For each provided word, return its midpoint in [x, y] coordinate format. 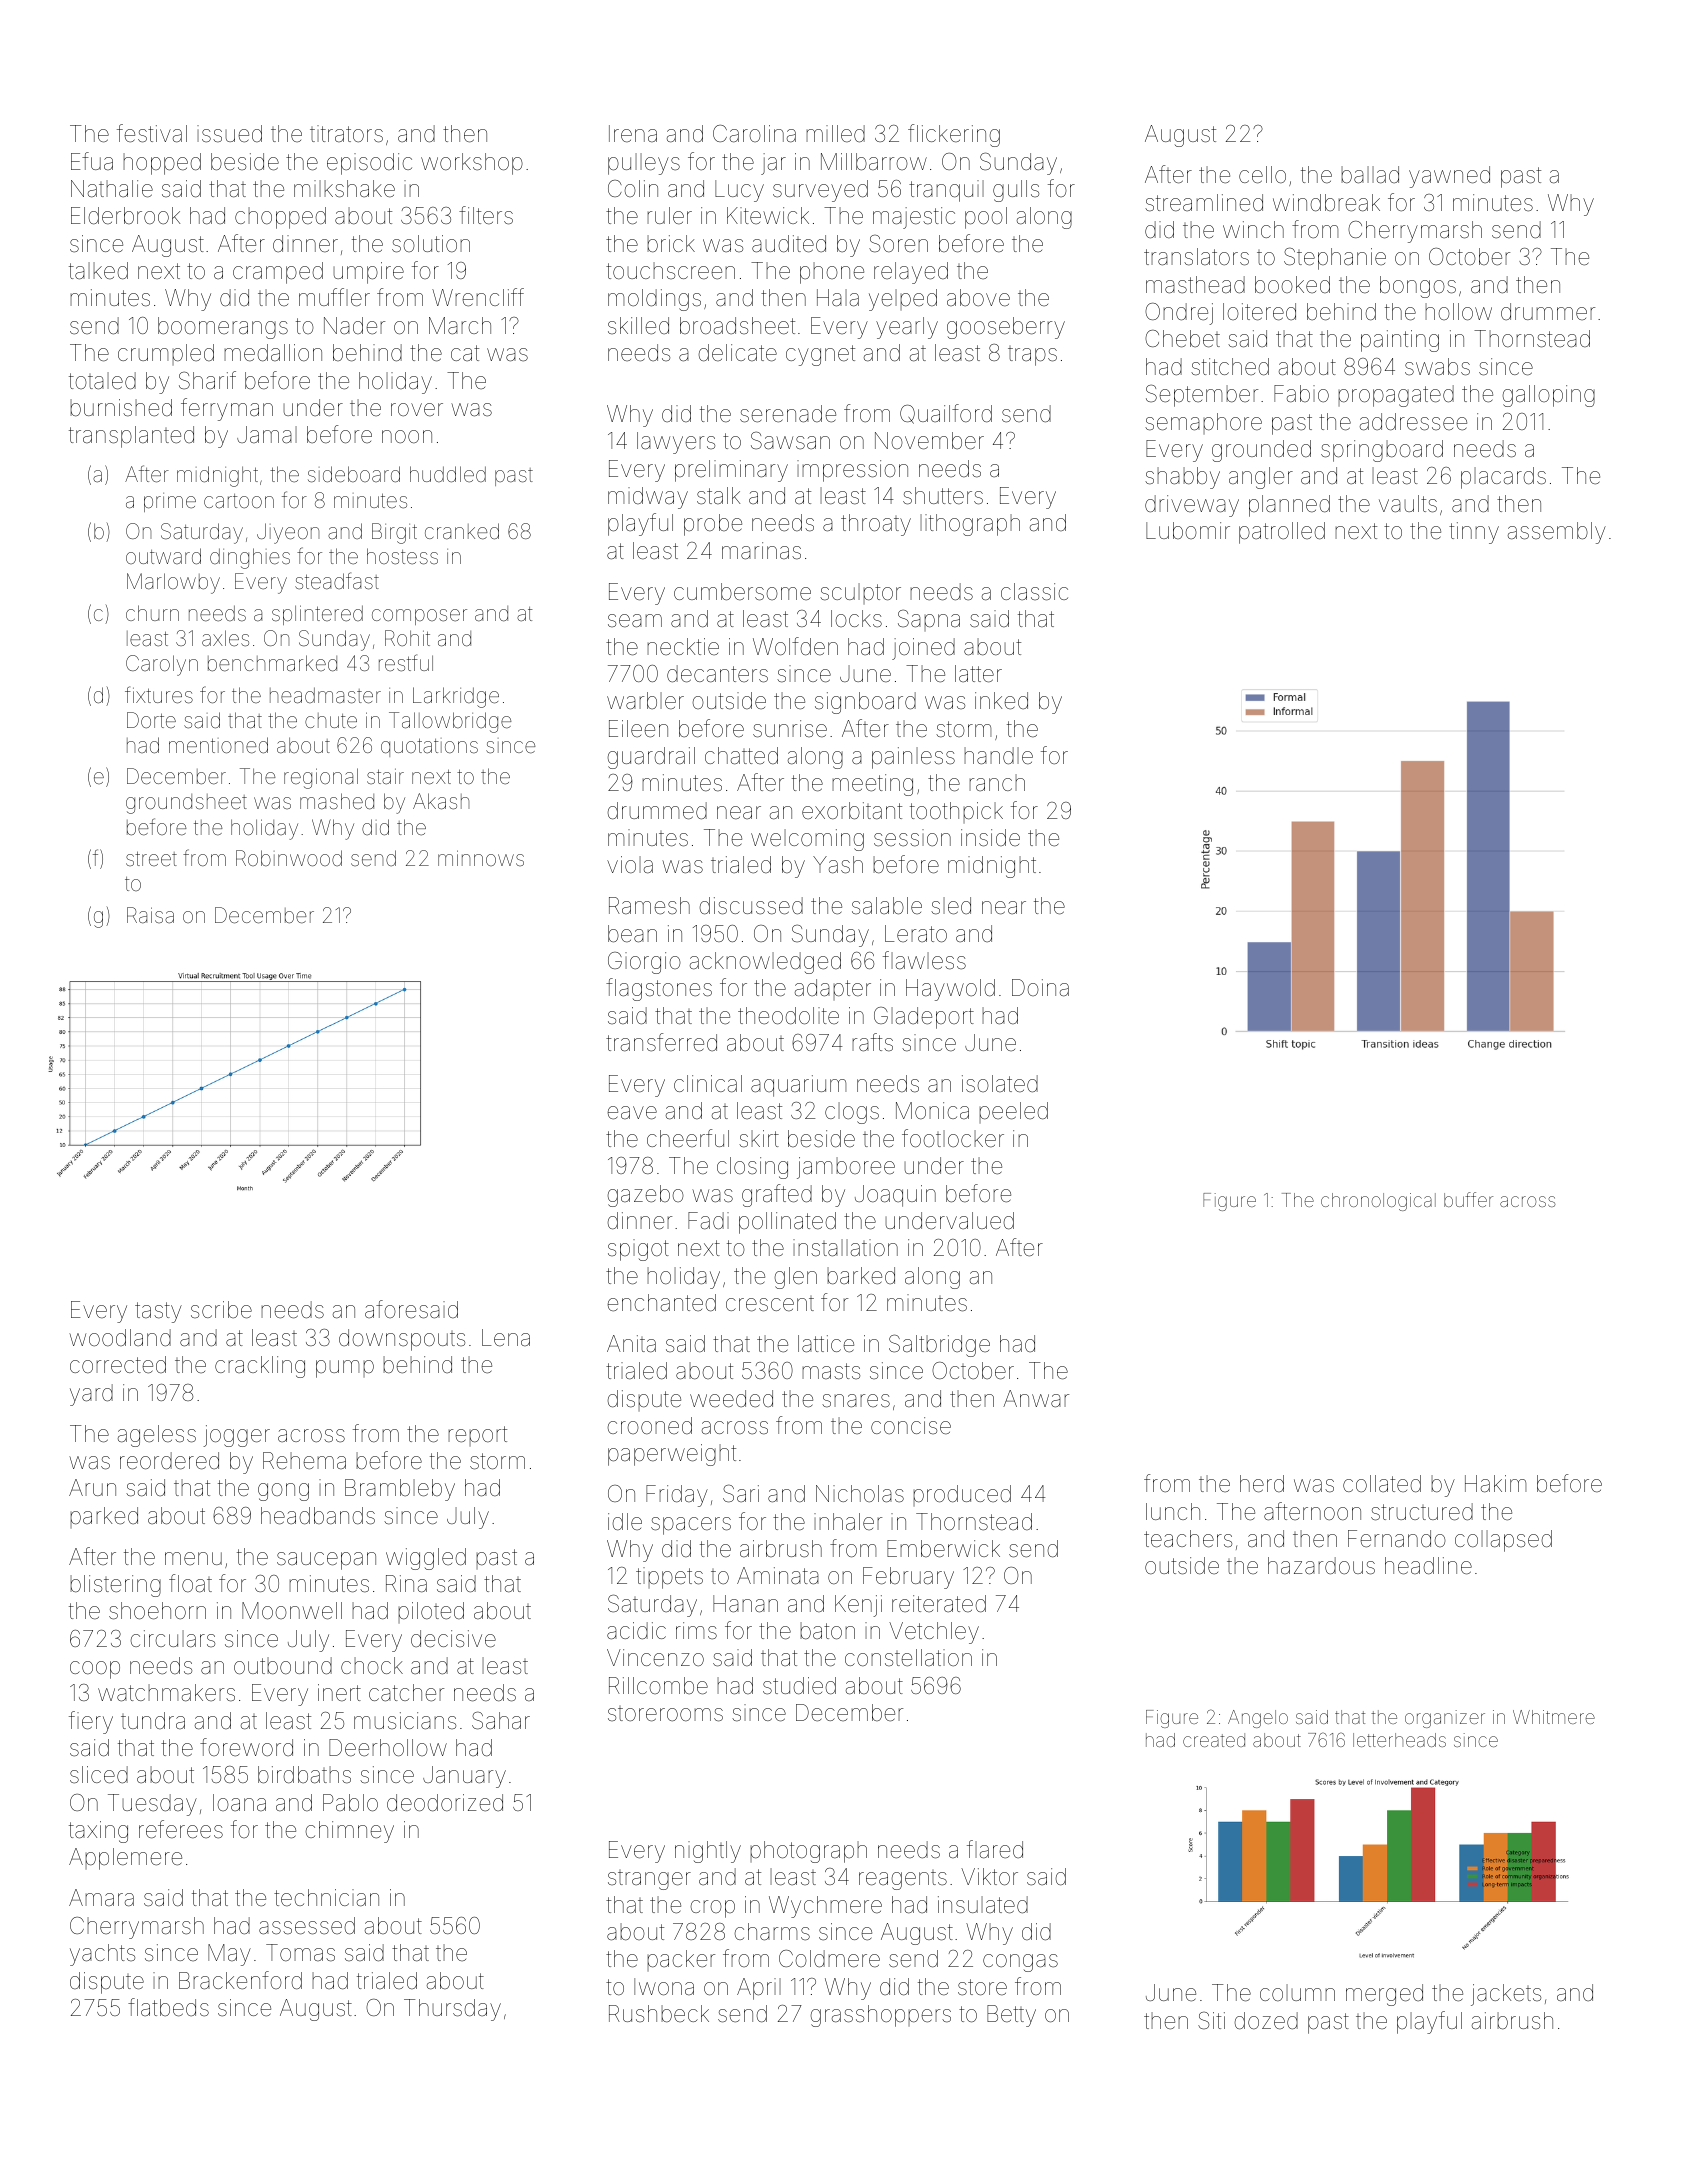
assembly [1557, 533]
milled [835, 134]
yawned [1449, 177]
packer [681, 1960]
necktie [683, 646]
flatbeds [168, 2007]
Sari [741, 1493]
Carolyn [162, 665]
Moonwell [292, 1611]
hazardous [1321, 1566]
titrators [346, 134]
